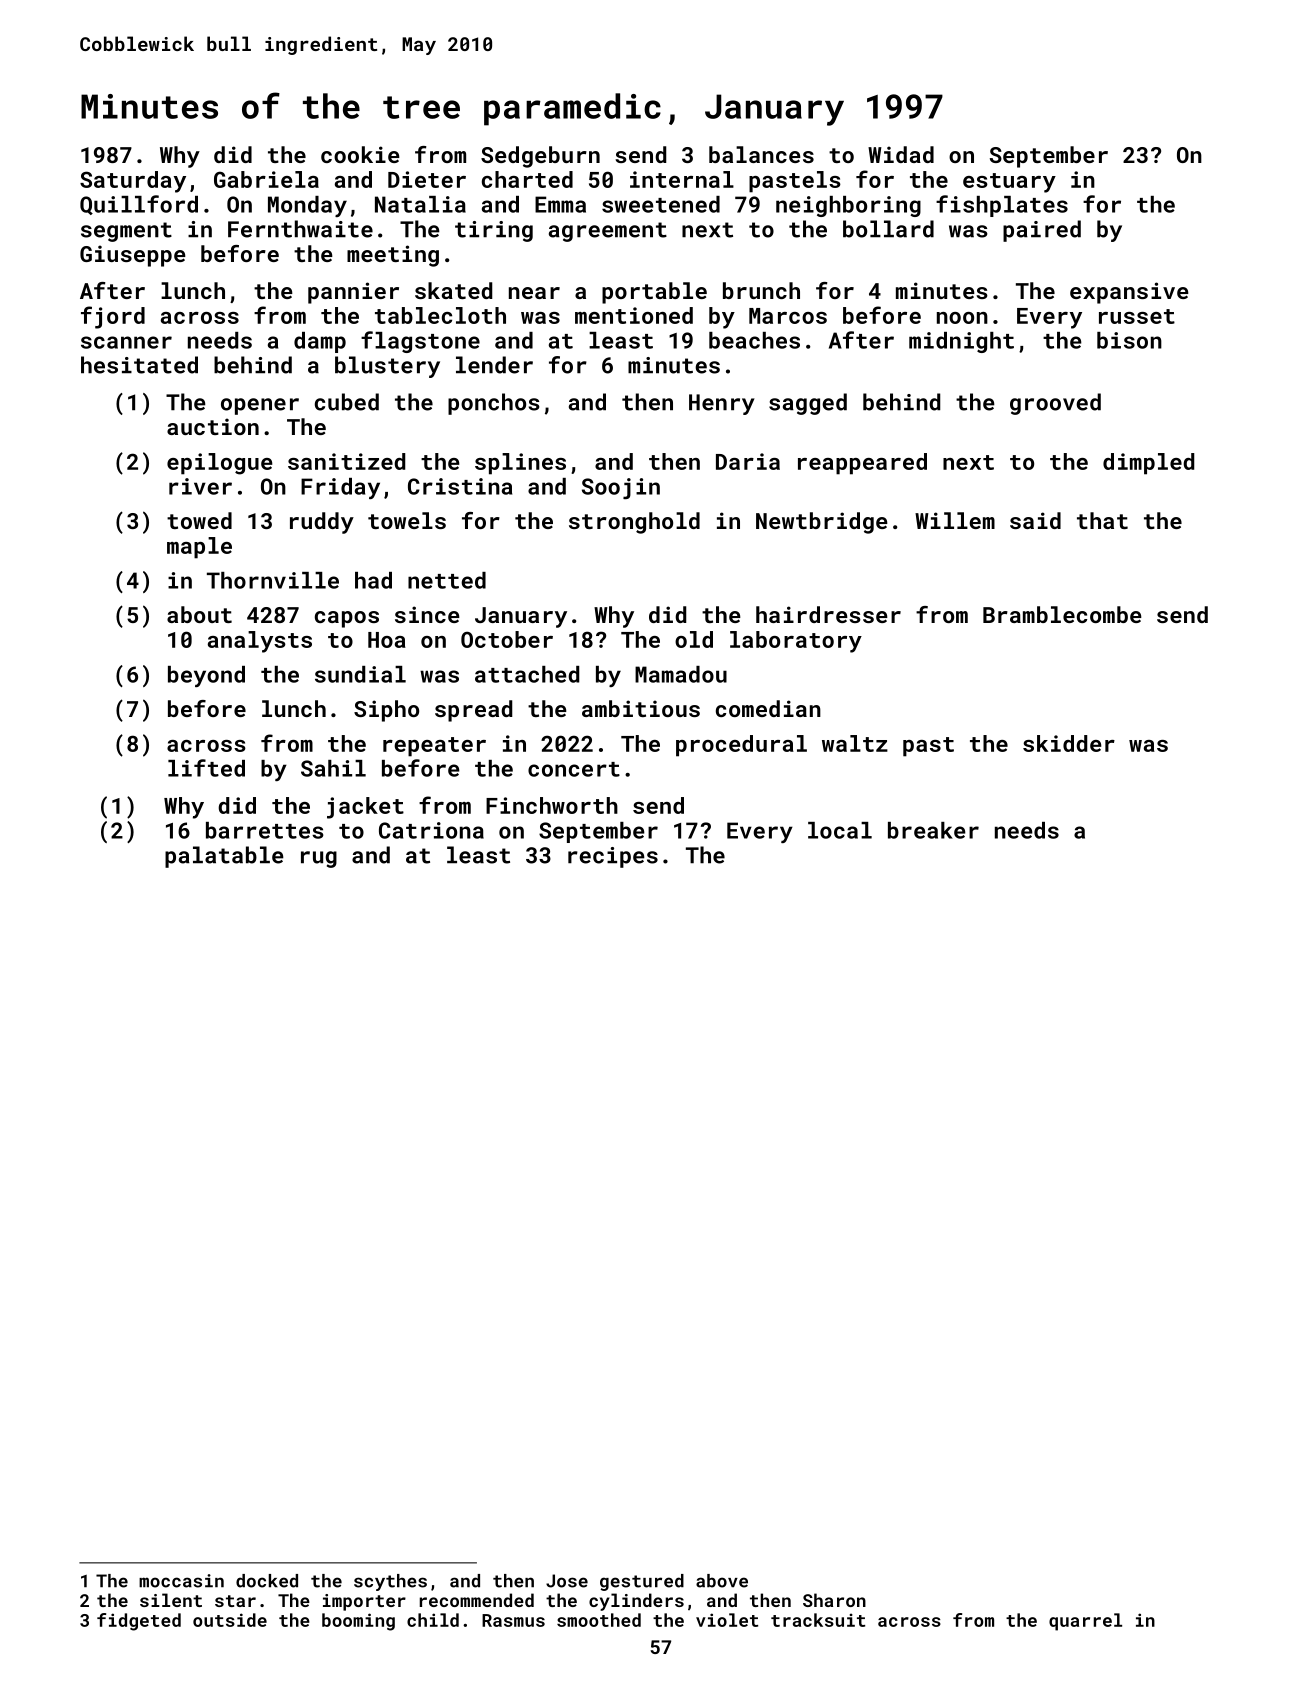 The height and width of the screenshot is (1681, 1299). I want to click on Widad, so click(901, 154).
